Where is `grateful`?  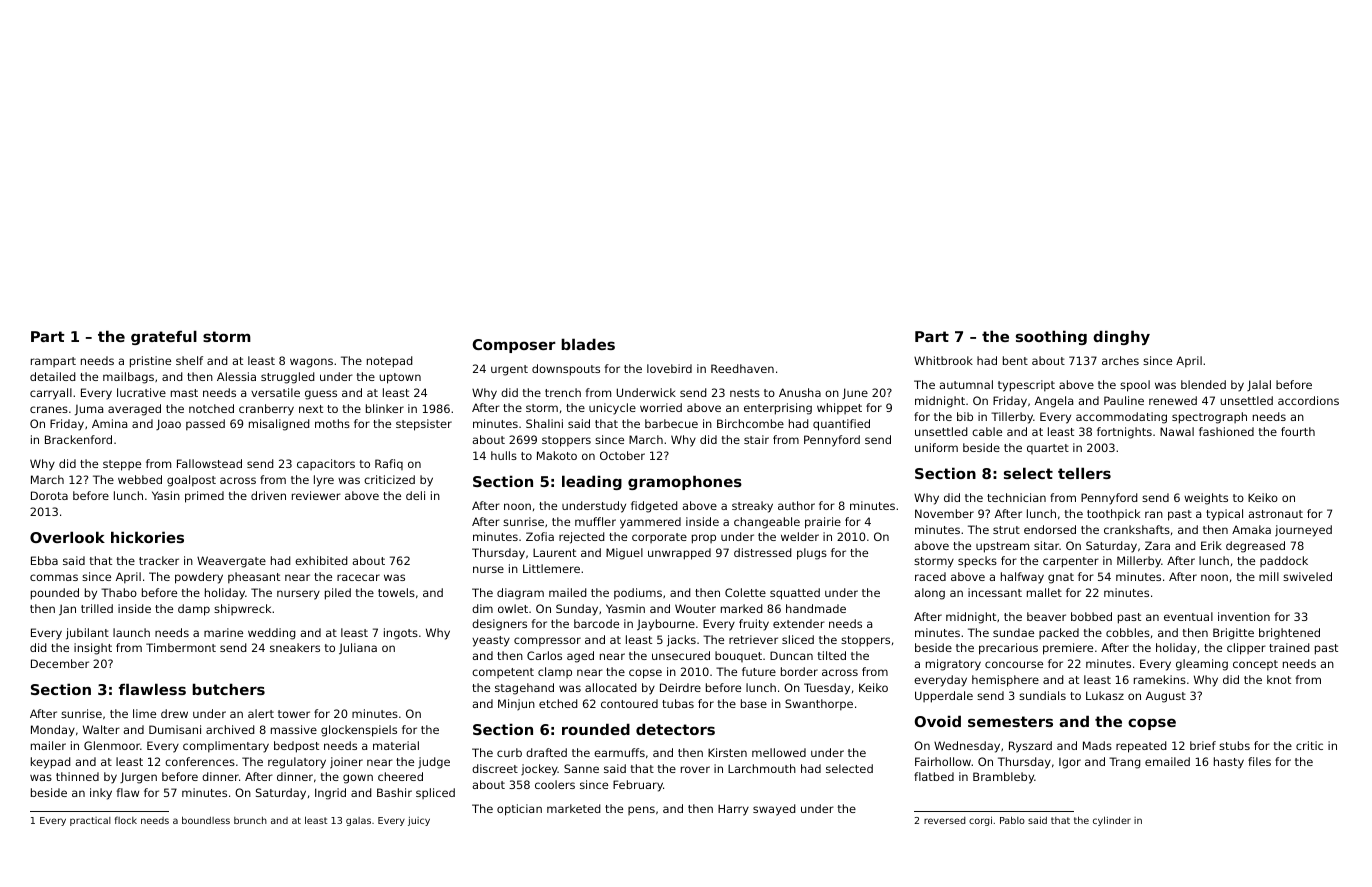 grateful is located at coordinates (164, 337).
